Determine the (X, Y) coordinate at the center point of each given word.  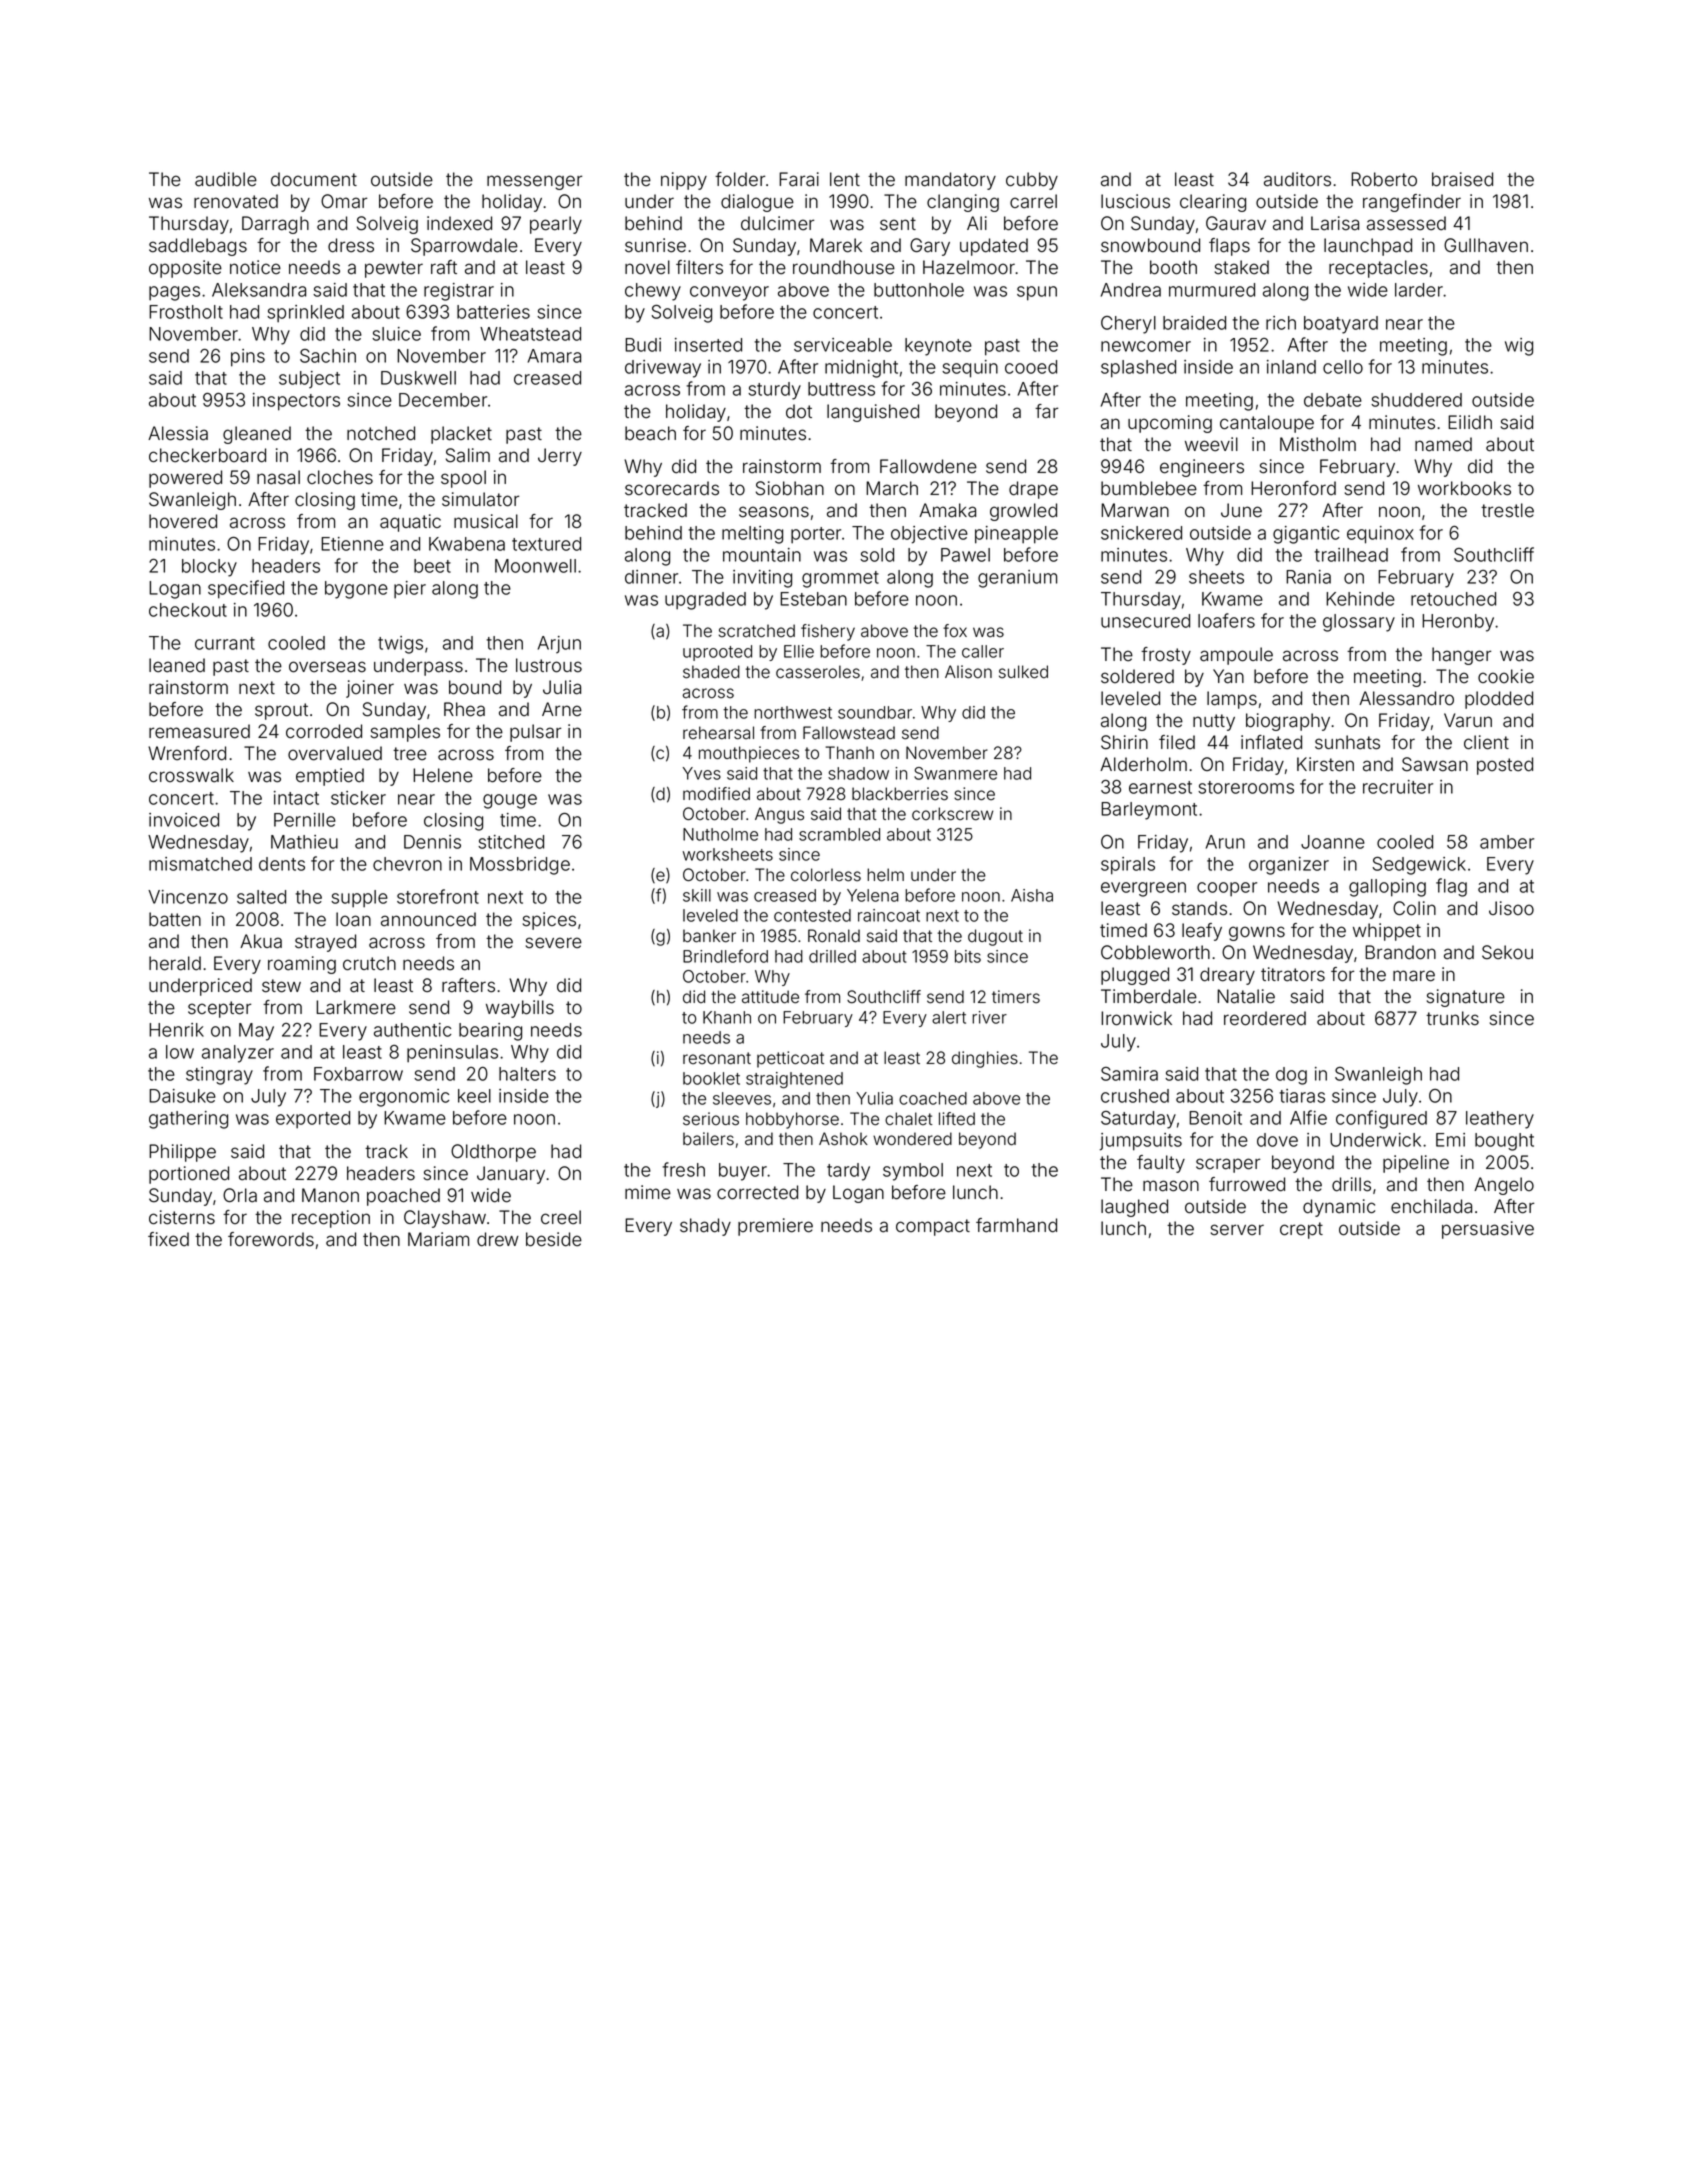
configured (1381, 1119)
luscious (1135, 201)
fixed (168, 1239)
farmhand (1016, 1225)
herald (175, 963)
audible (226, 179)
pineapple (1016, 535)
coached (933, 1098)
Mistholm (1318, 444)
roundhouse (844, 267)
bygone (356, 590)
